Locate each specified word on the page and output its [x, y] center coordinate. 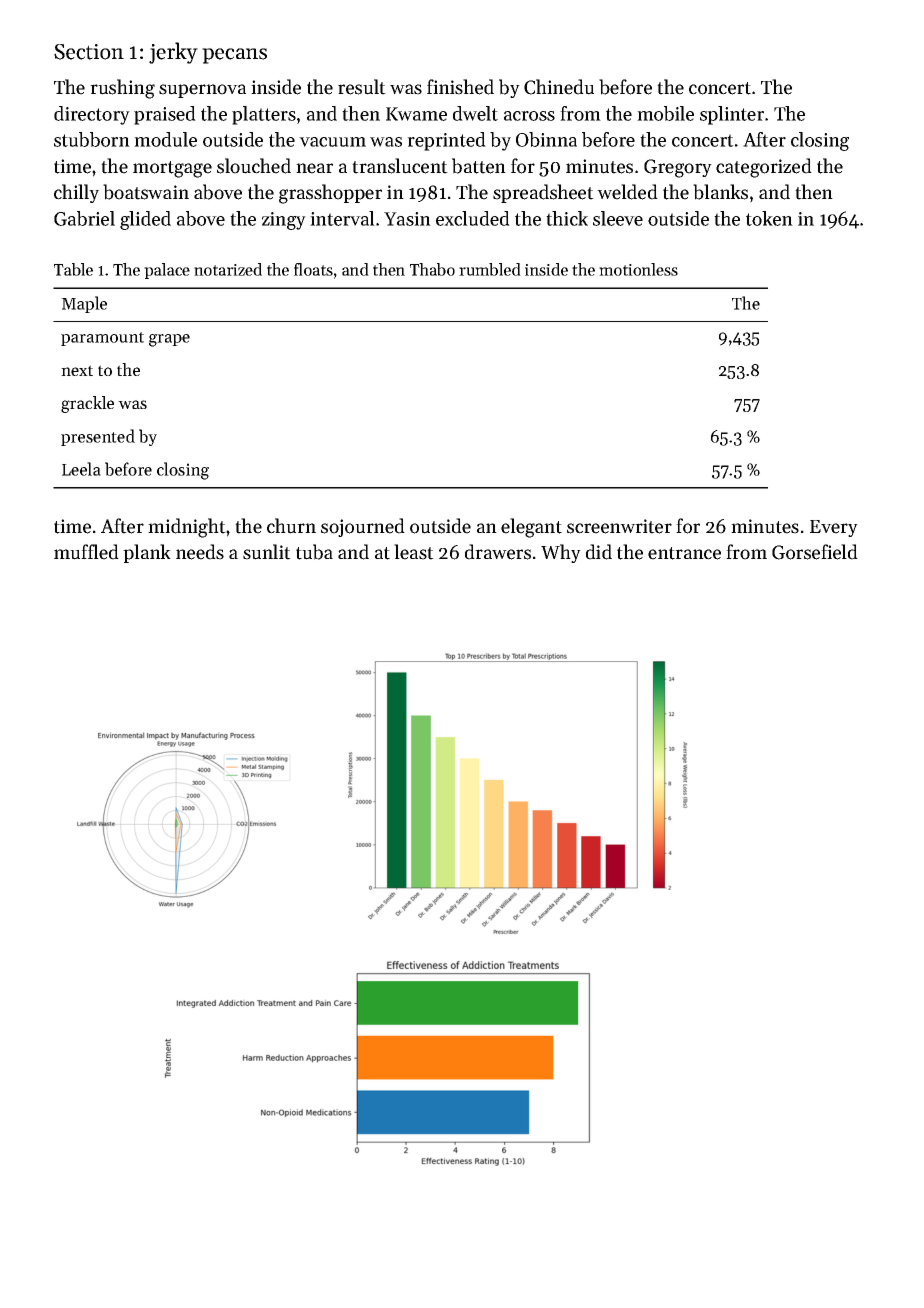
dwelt [475, 113]
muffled [86, 552]
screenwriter [619, 526]
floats [313, 269]
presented [98, 437]
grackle [87, 404]
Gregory [678, 168]
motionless [638, 269]
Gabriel [84, 218]
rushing [122, 89]
